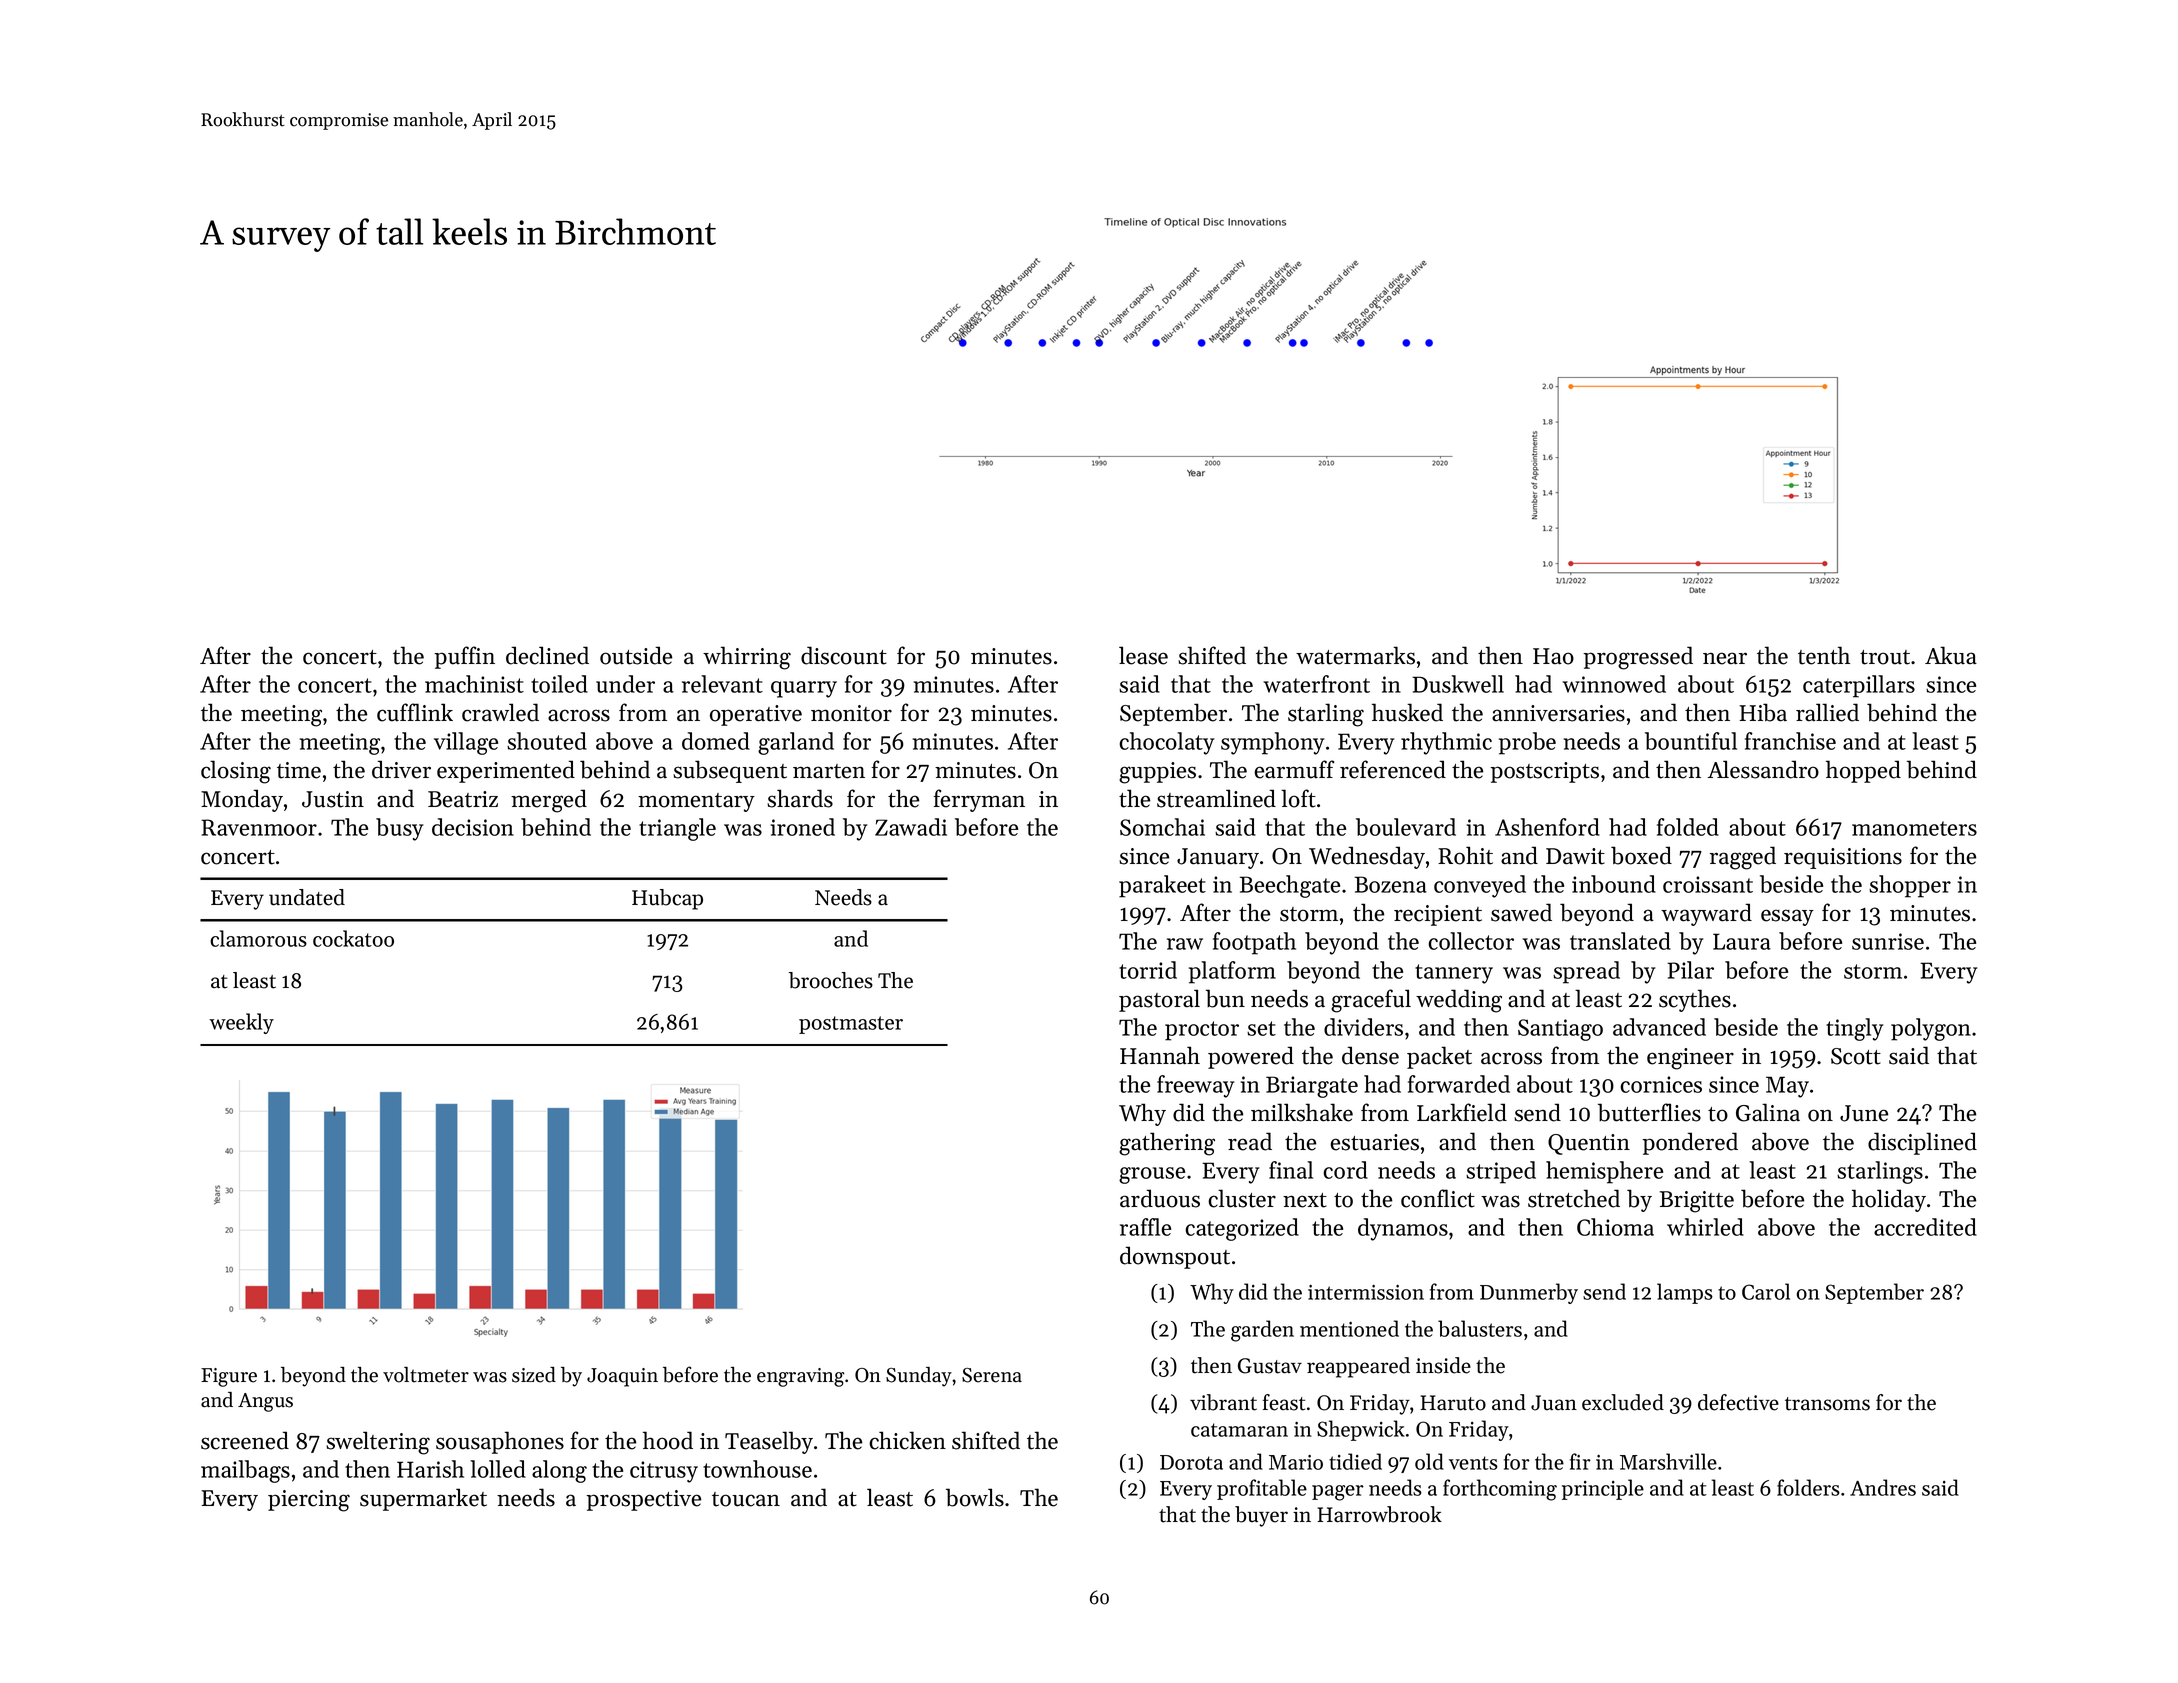 Image resolution: width=2178 pixels, height=1683 pixels. I want to click on shouted, so click(547, 741).
